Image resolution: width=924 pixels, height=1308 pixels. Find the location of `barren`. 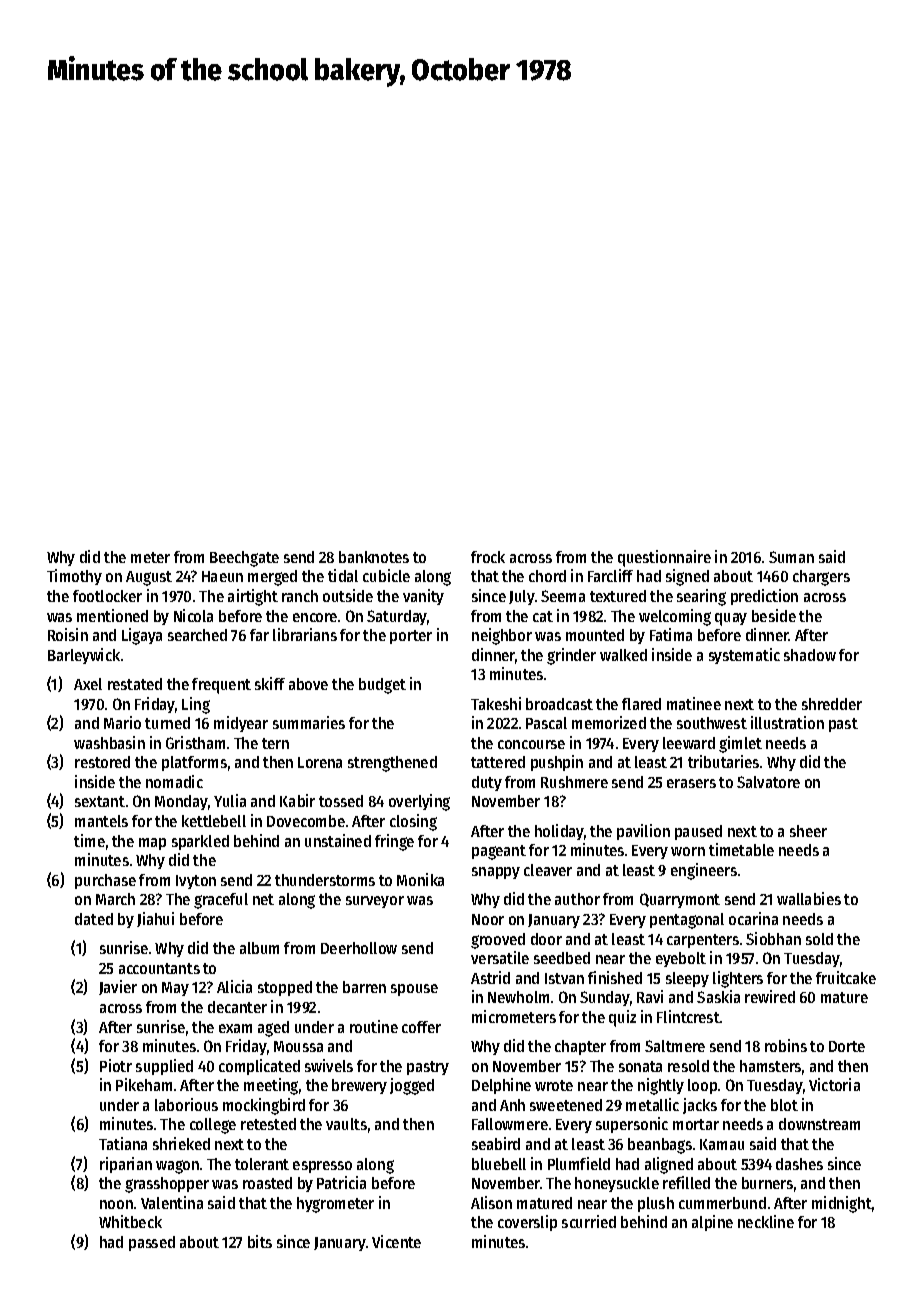

barren is located at coordinates (364, 987).
